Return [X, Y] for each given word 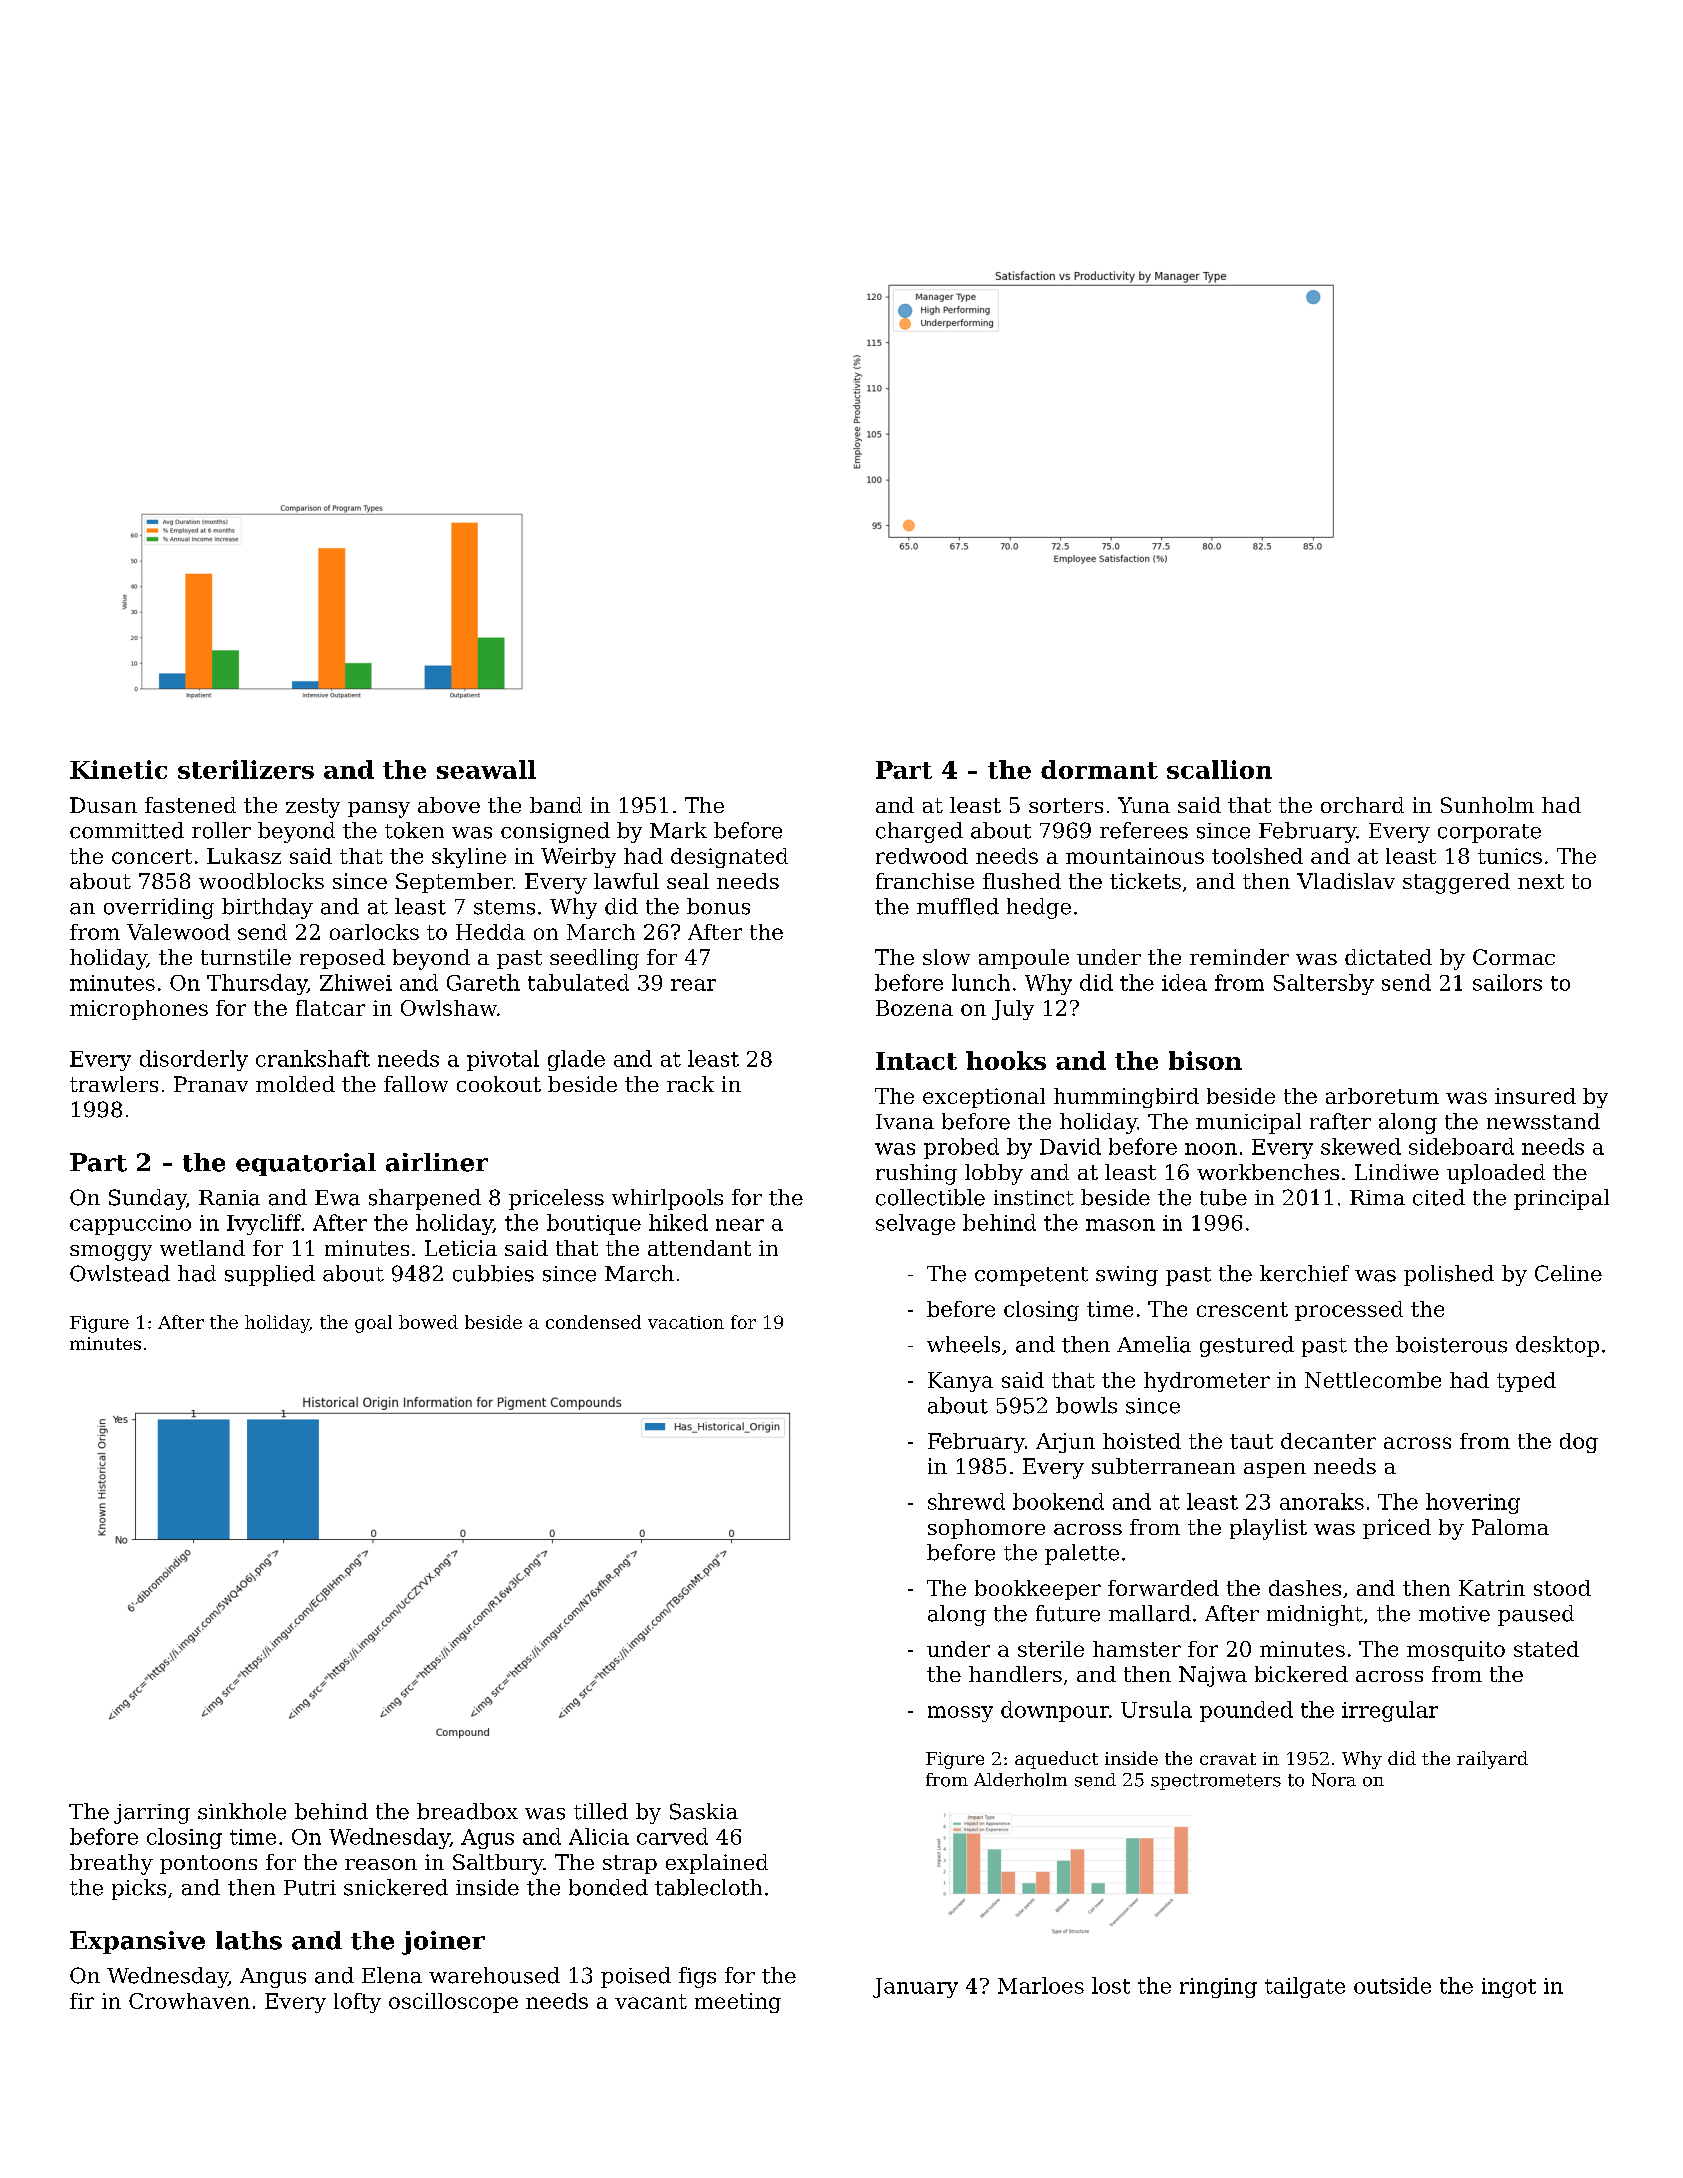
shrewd [966, 1501]
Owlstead [120, 1273]
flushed [1022, 881]
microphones [139, 1010]
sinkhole [242, 1811]
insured [1535, 1096]
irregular [1390, 1711]
